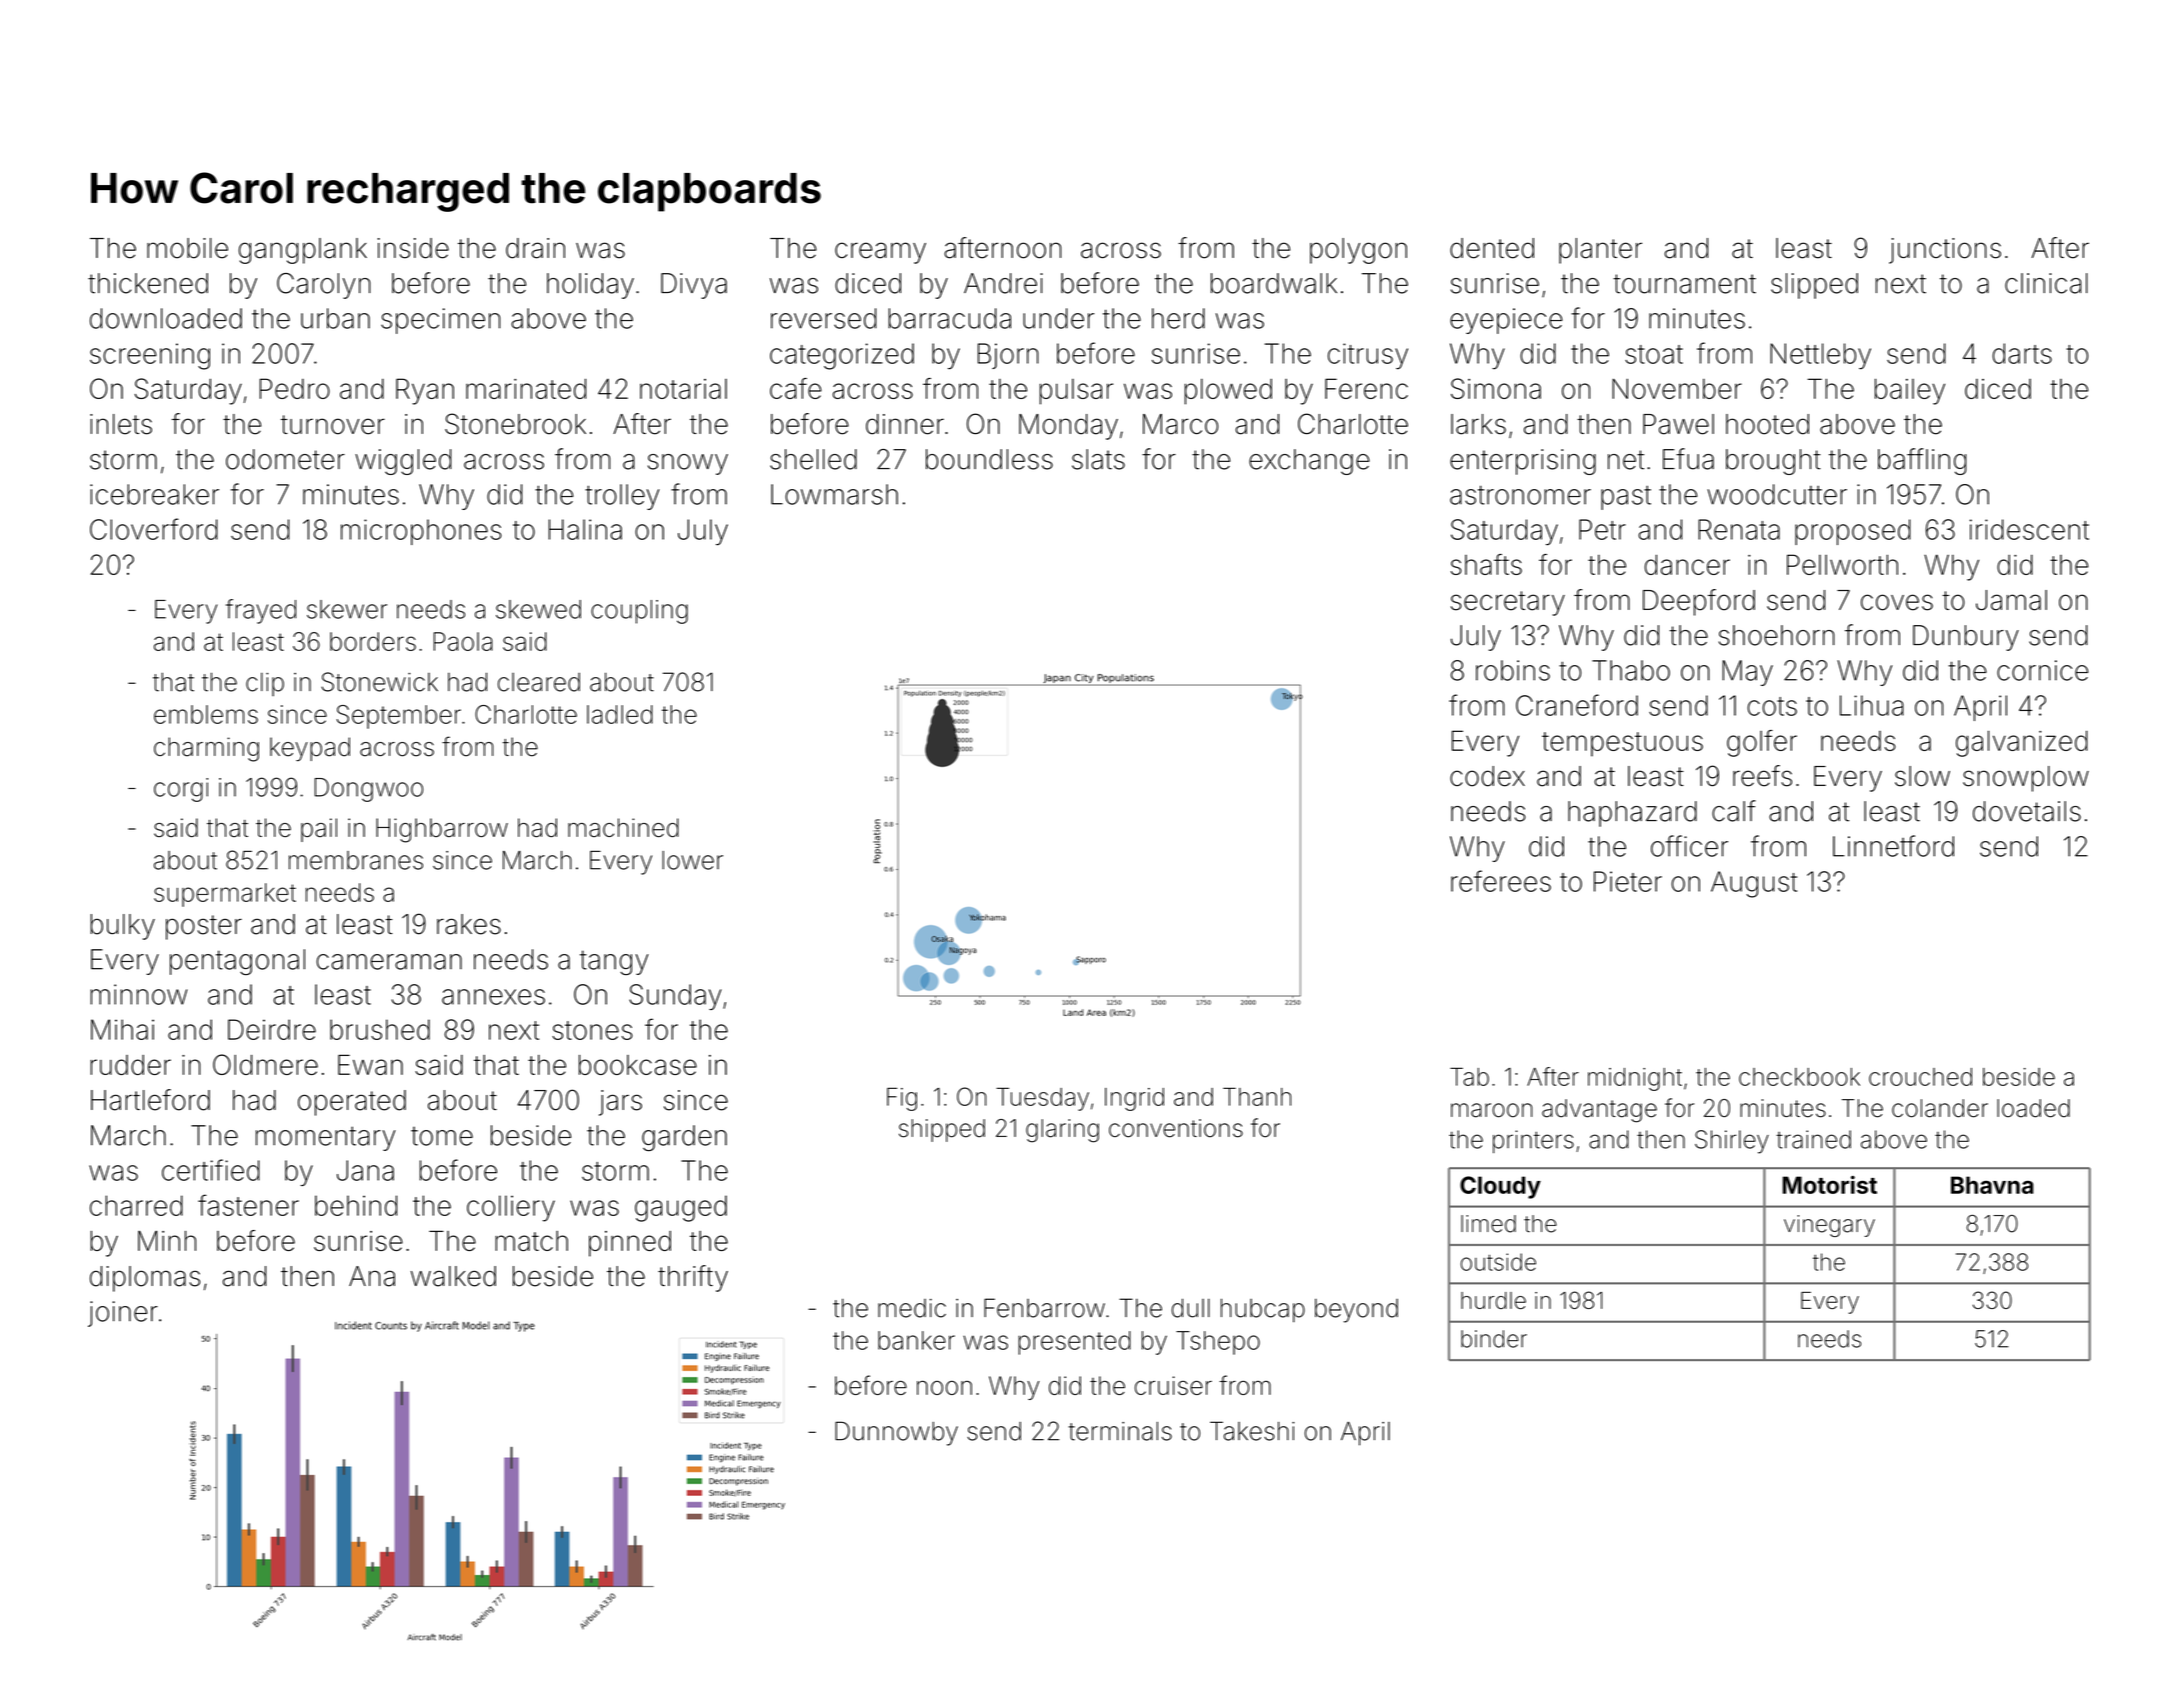 This screenshot has width=2178, height=1683. Describe the element at coordinates (1632, 814) in the screenshot. I see `haphazard` at that location.
